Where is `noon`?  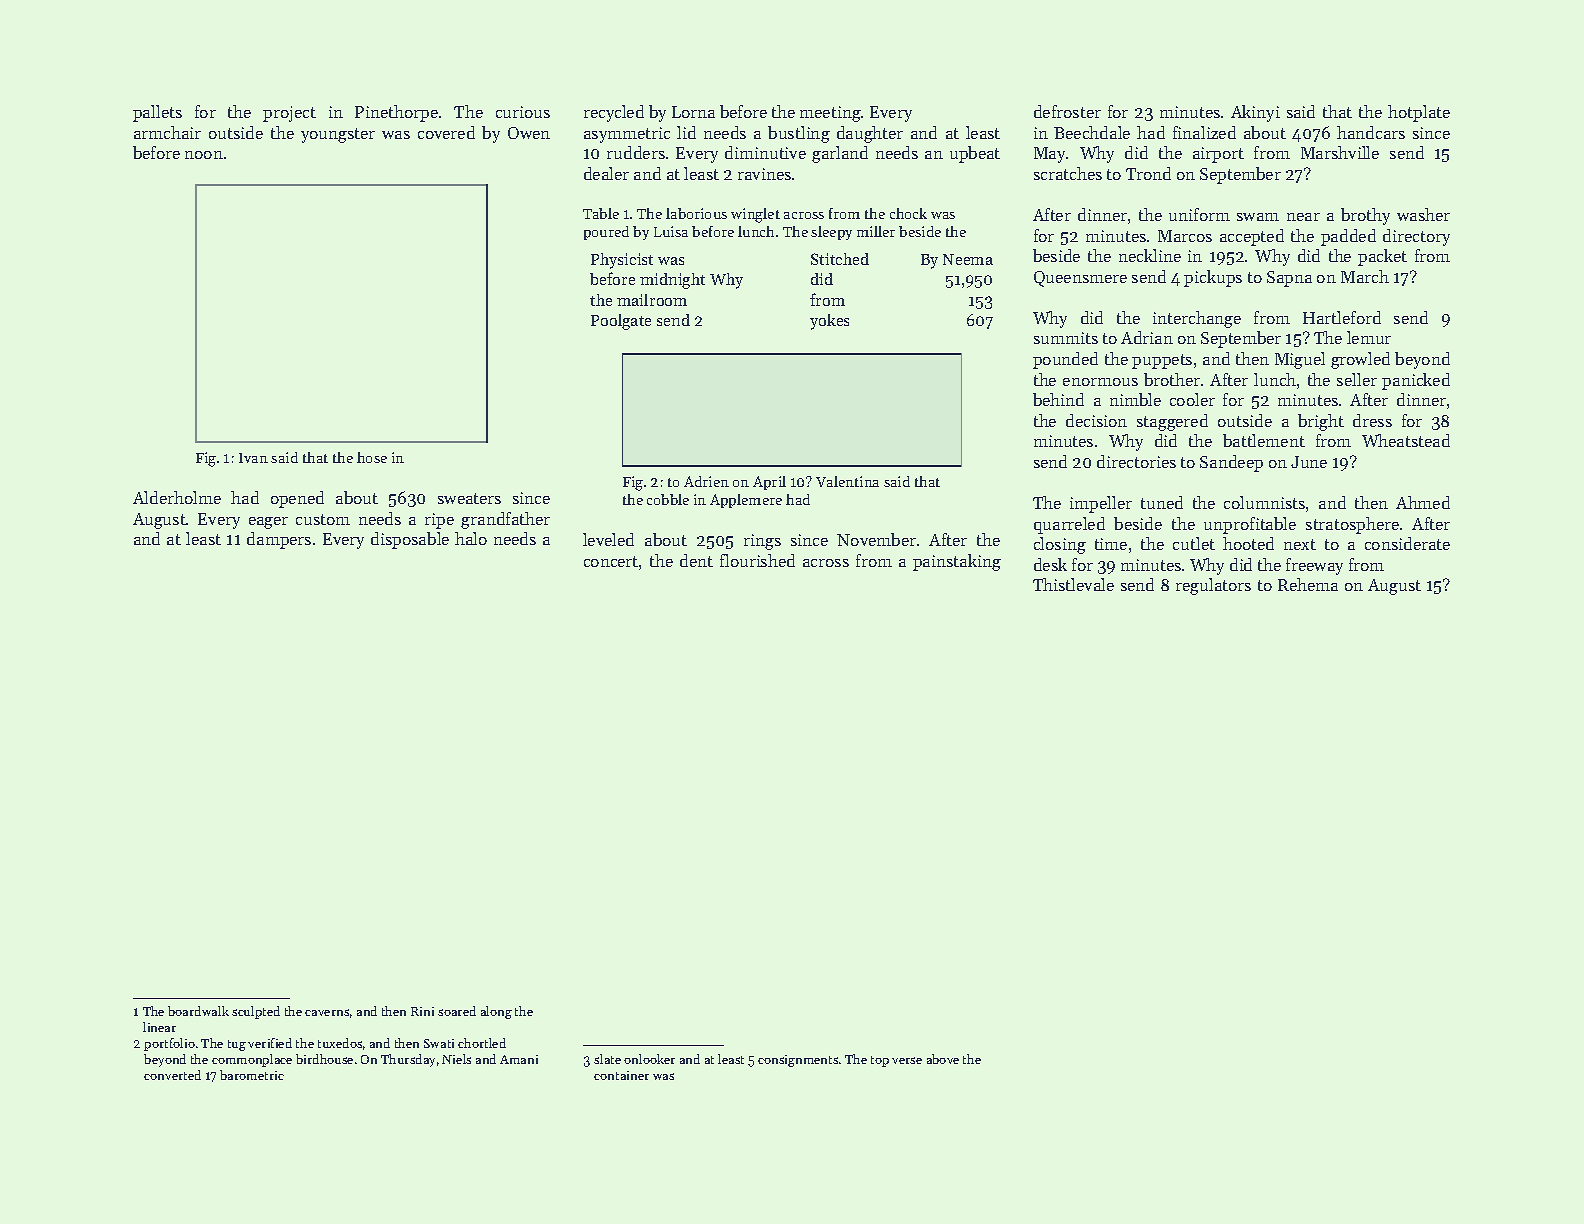
noon is located at coordinates (204, 155).
